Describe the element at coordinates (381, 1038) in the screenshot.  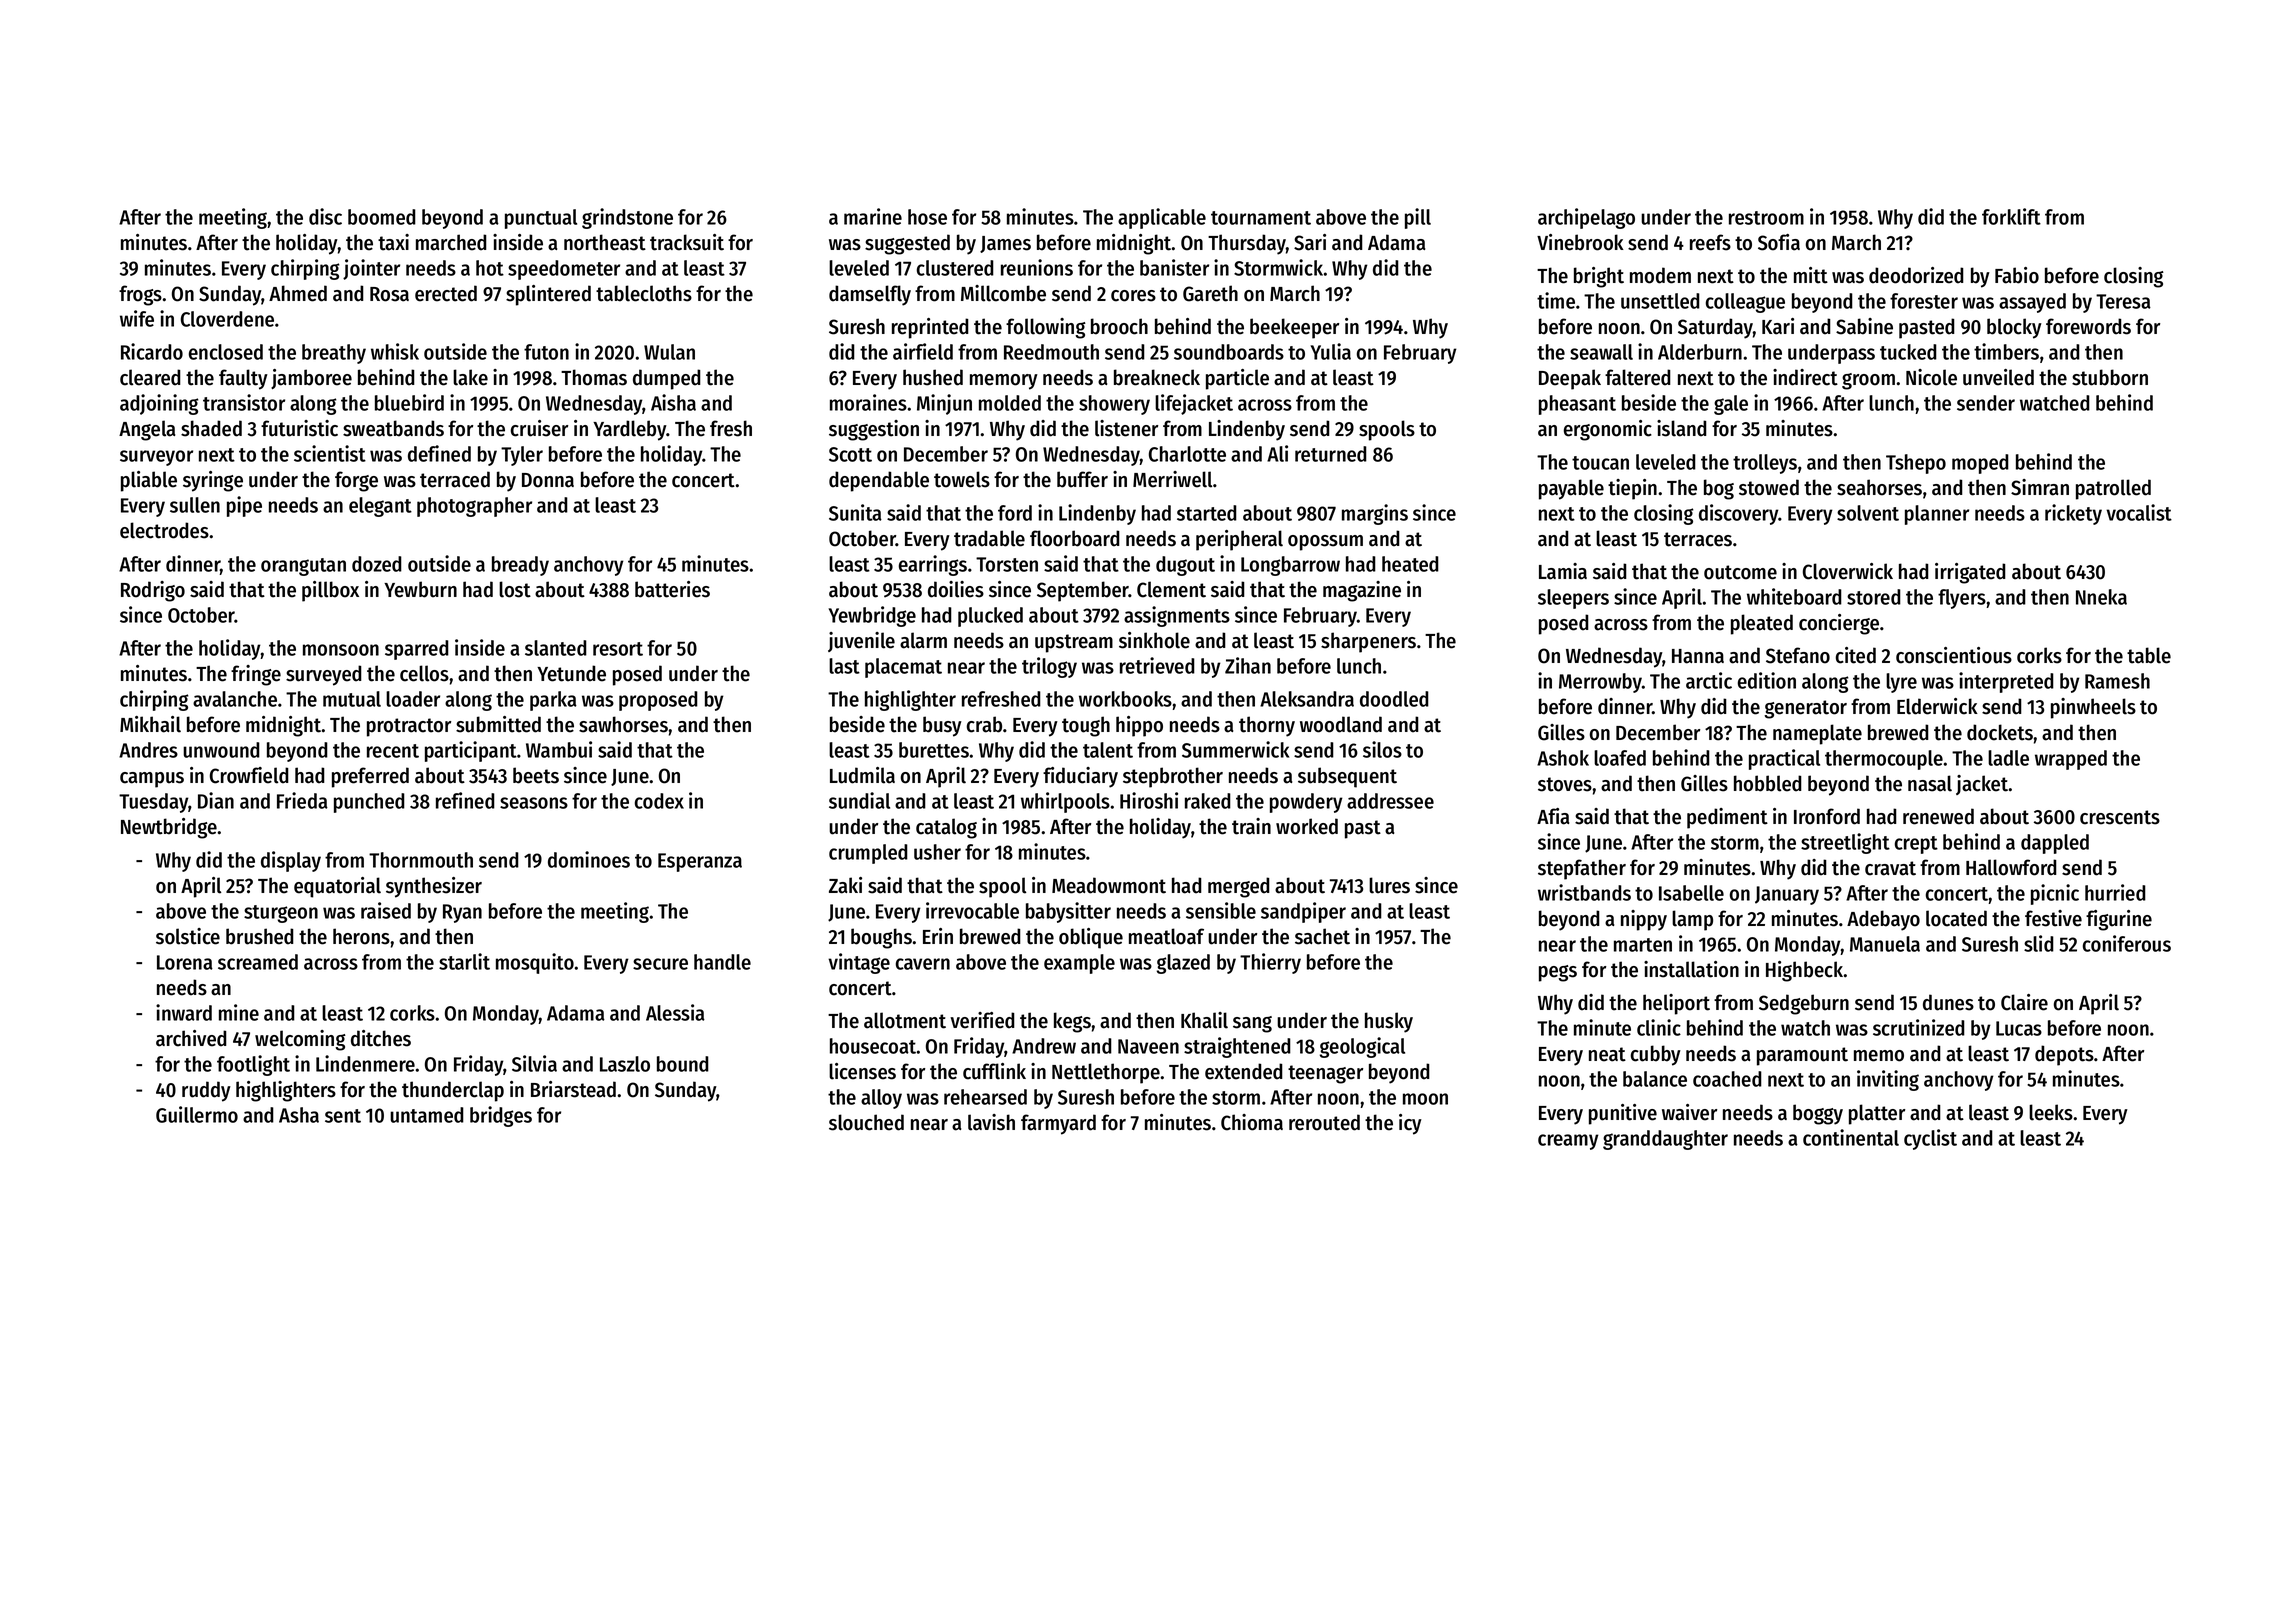
I see `ditches` at that location.
